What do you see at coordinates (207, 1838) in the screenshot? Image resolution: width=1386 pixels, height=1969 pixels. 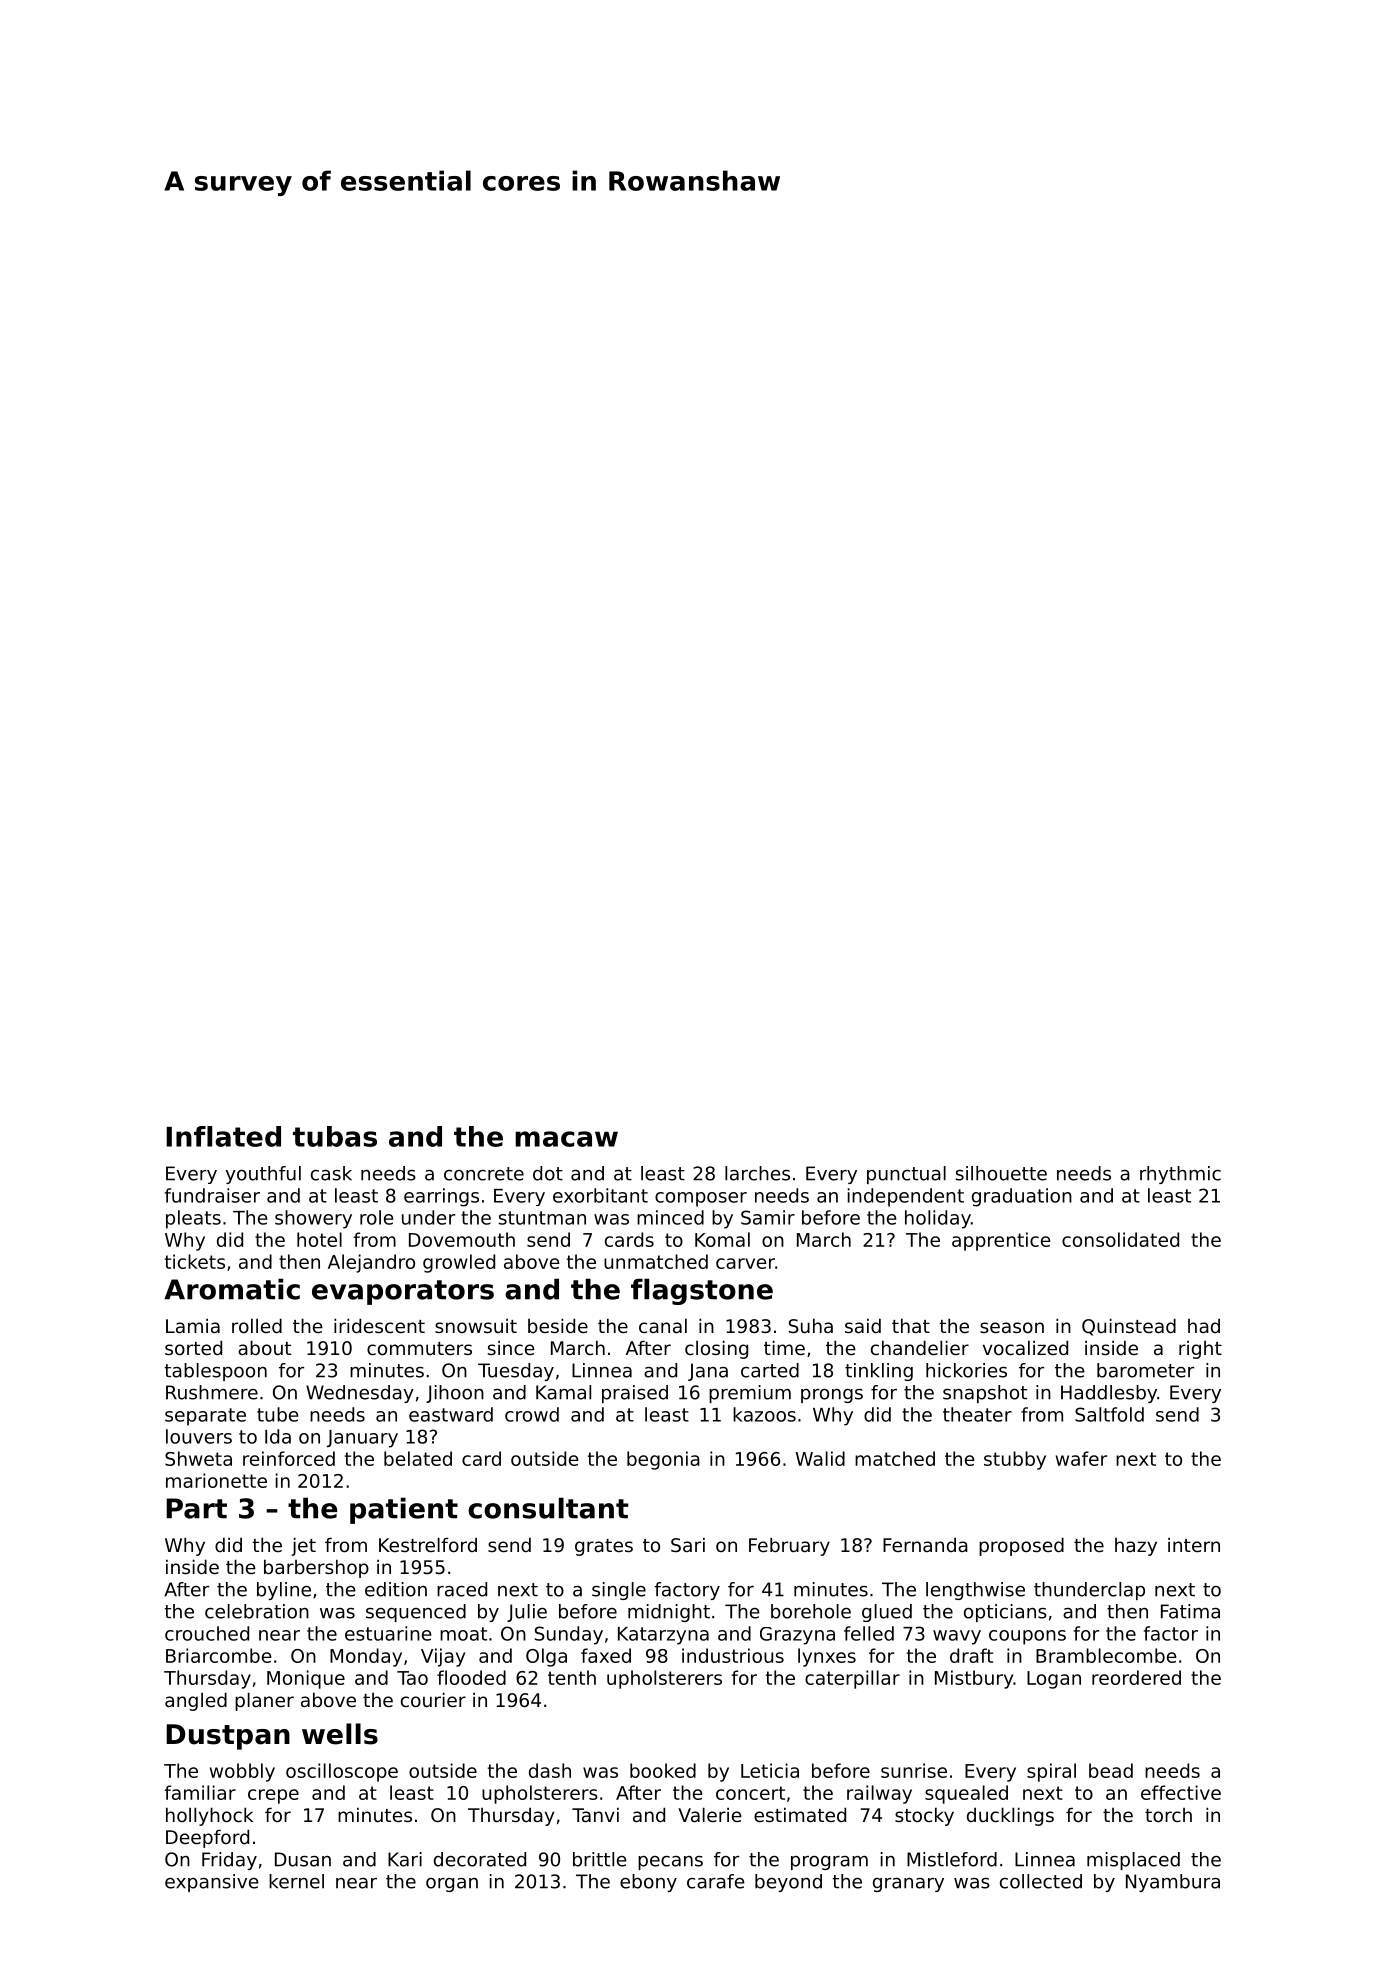 I see `Deepford` at bounding box center [207, 1838].
